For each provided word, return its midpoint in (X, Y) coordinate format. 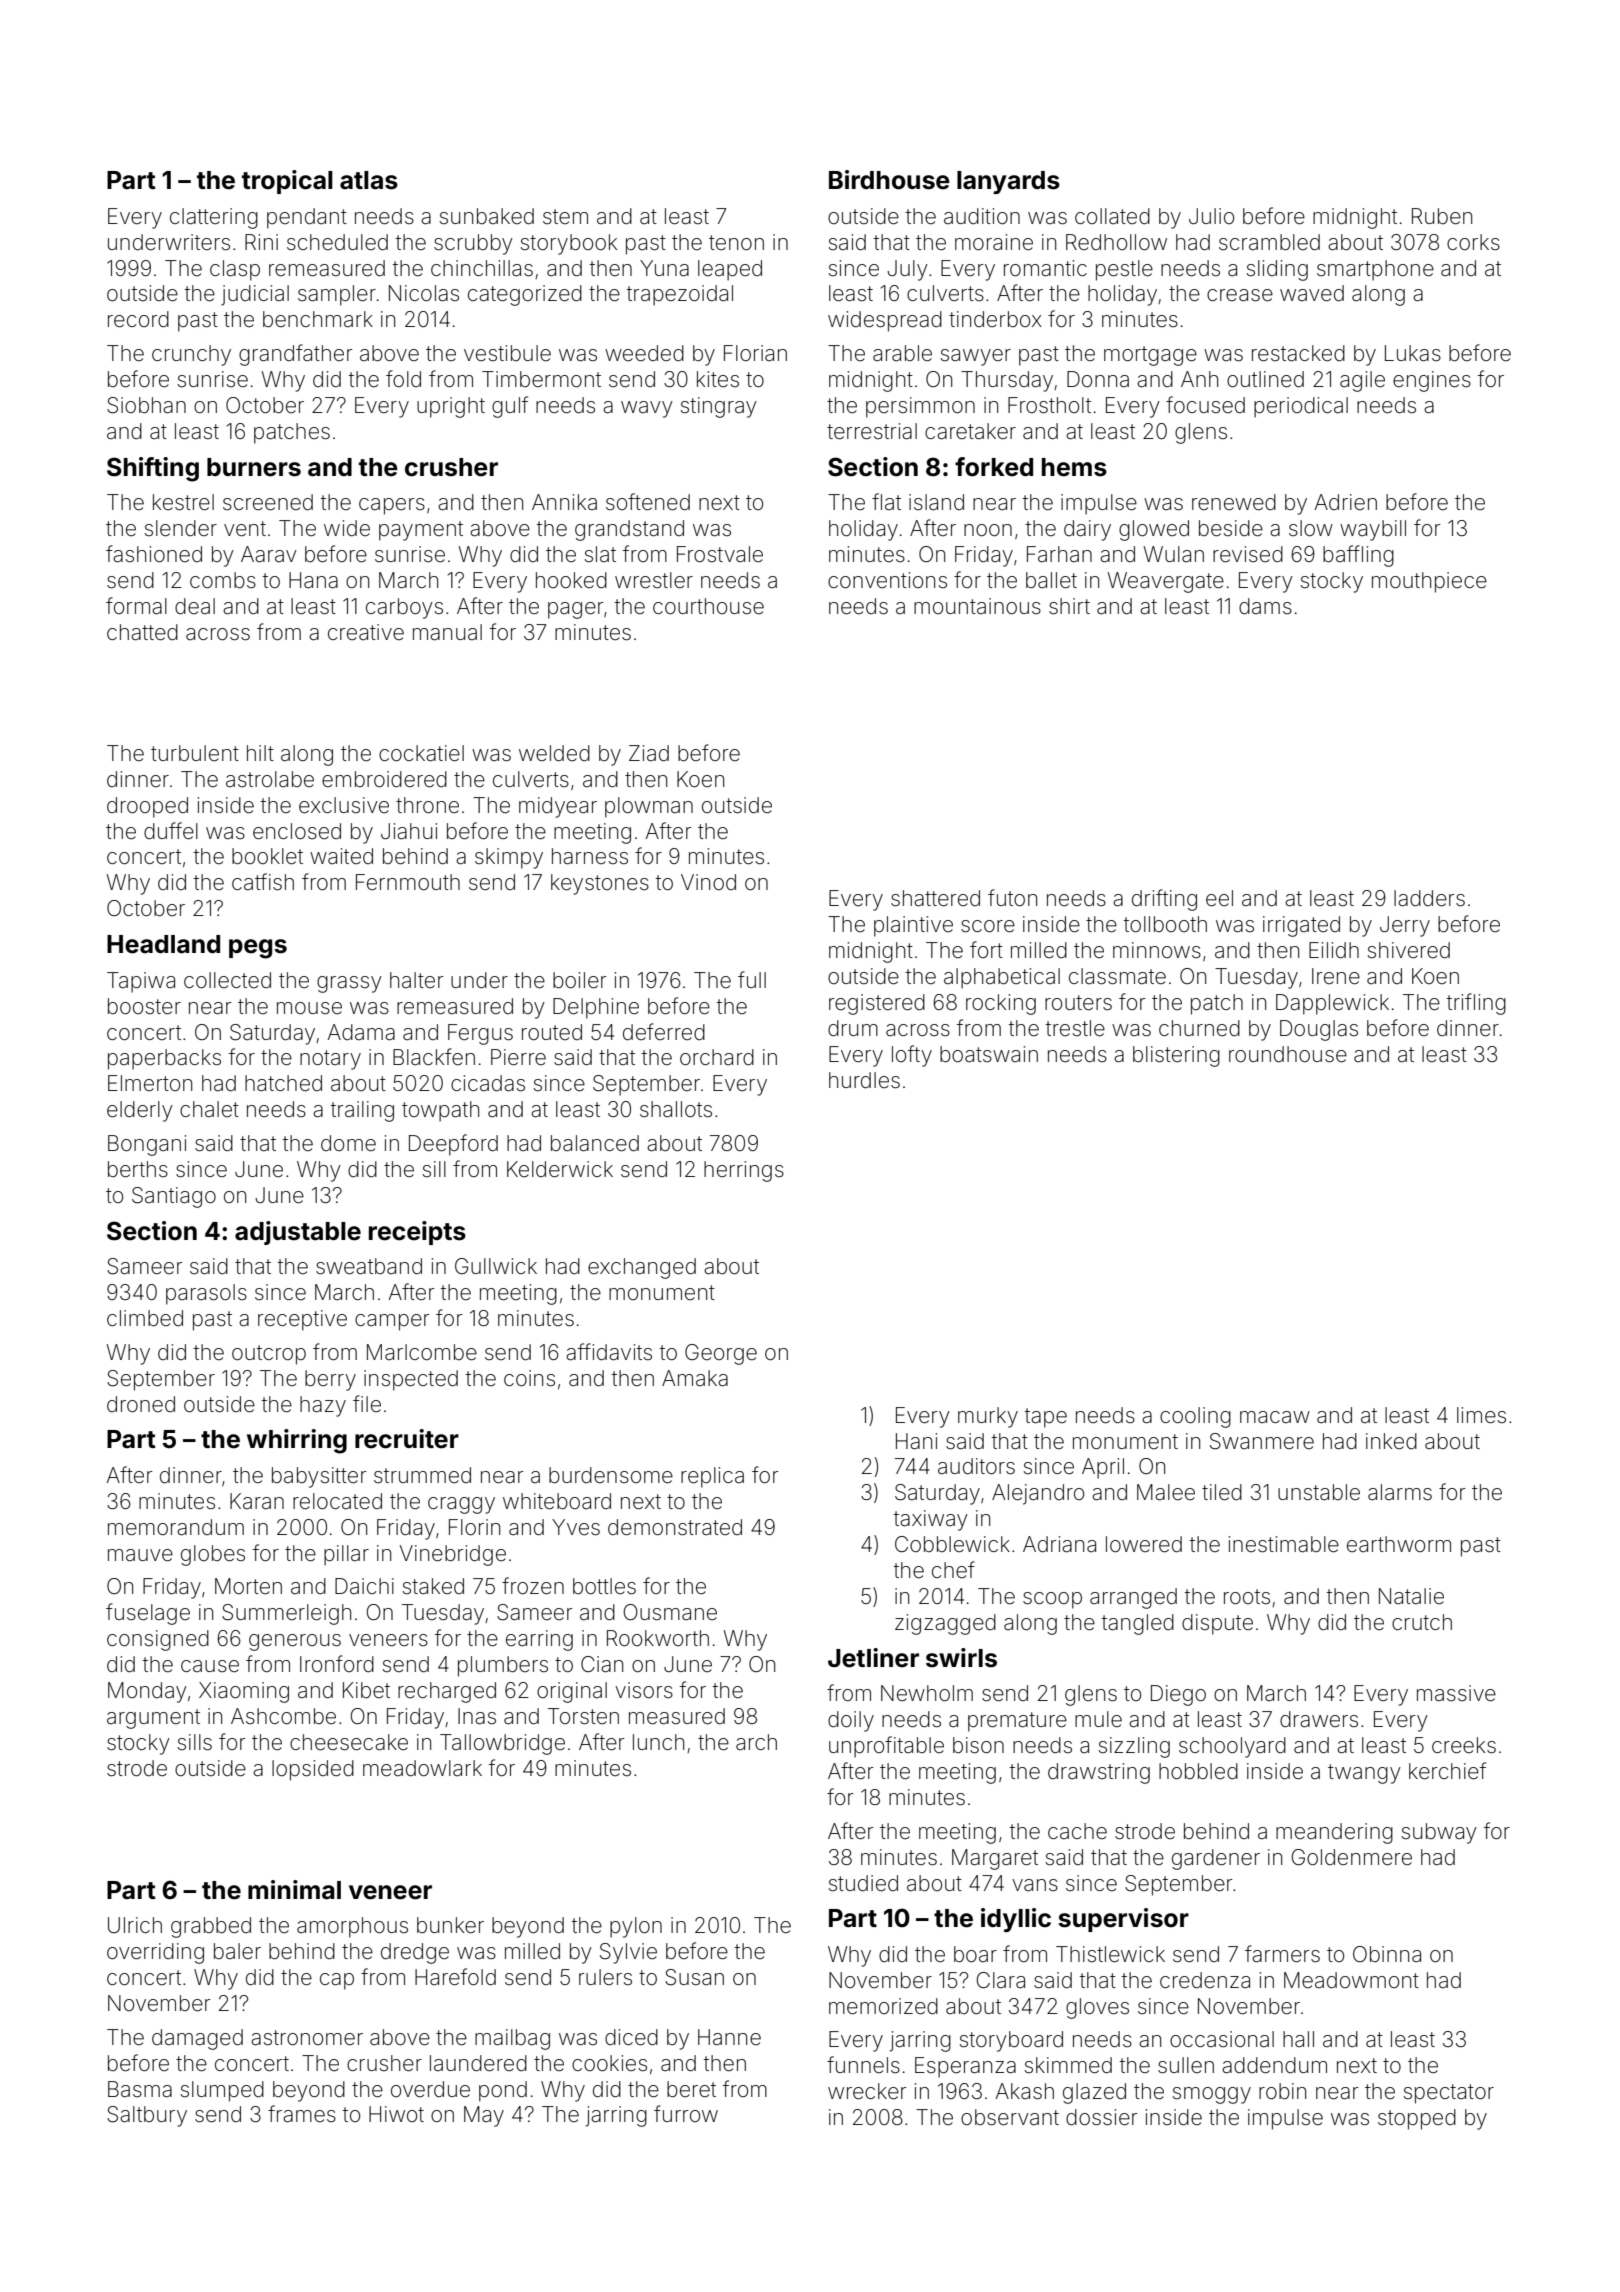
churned (1199, 1028)
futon (1012, 897)
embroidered (384, 779)
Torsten (583, 1716)
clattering (214, 218)
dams (1265, 606)
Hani (916, 1441)
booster (144, 1006)
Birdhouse (889, 180)
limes (1481, 1415)
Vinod (708, 882)
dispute (1217, 1624)
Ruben (1442, 216)
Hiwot (396, 2114)
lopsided (313, 1770)
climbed (145, 1318)
